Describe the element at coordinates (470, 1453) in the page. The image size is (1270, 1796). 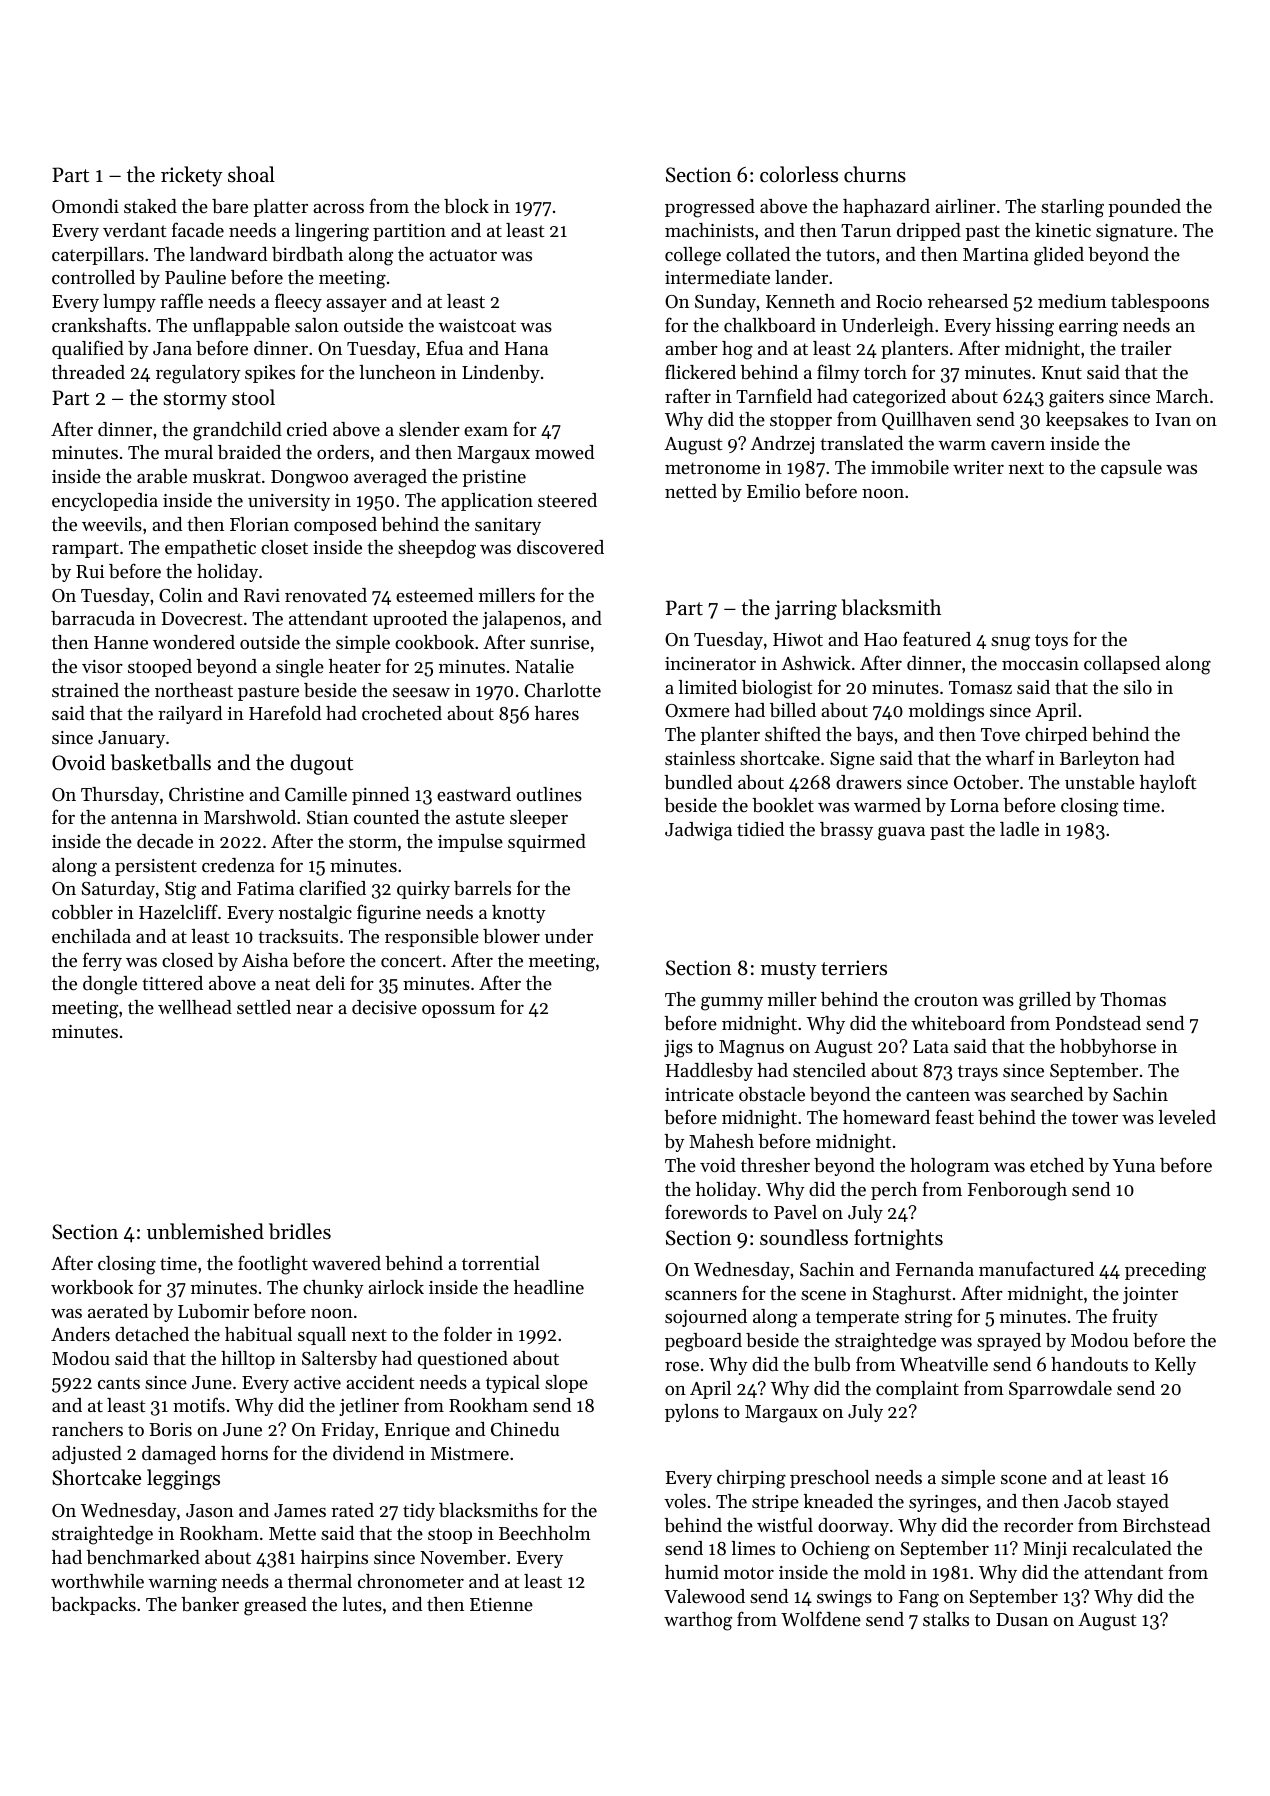
I see `Mistmere` at that location.
